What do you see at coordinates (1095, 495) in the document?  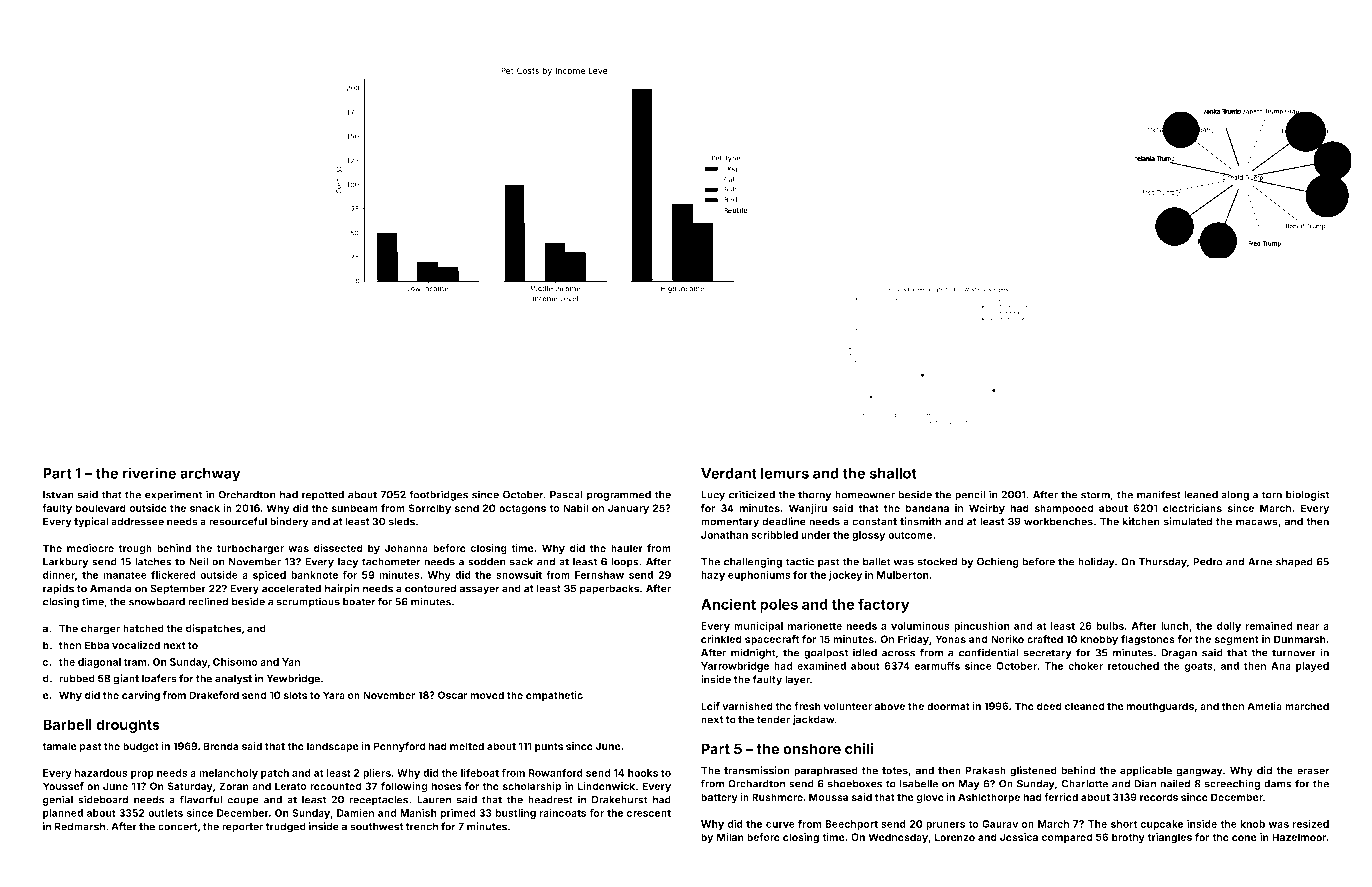 I see `storm` at bounding box center [1095, 495].
